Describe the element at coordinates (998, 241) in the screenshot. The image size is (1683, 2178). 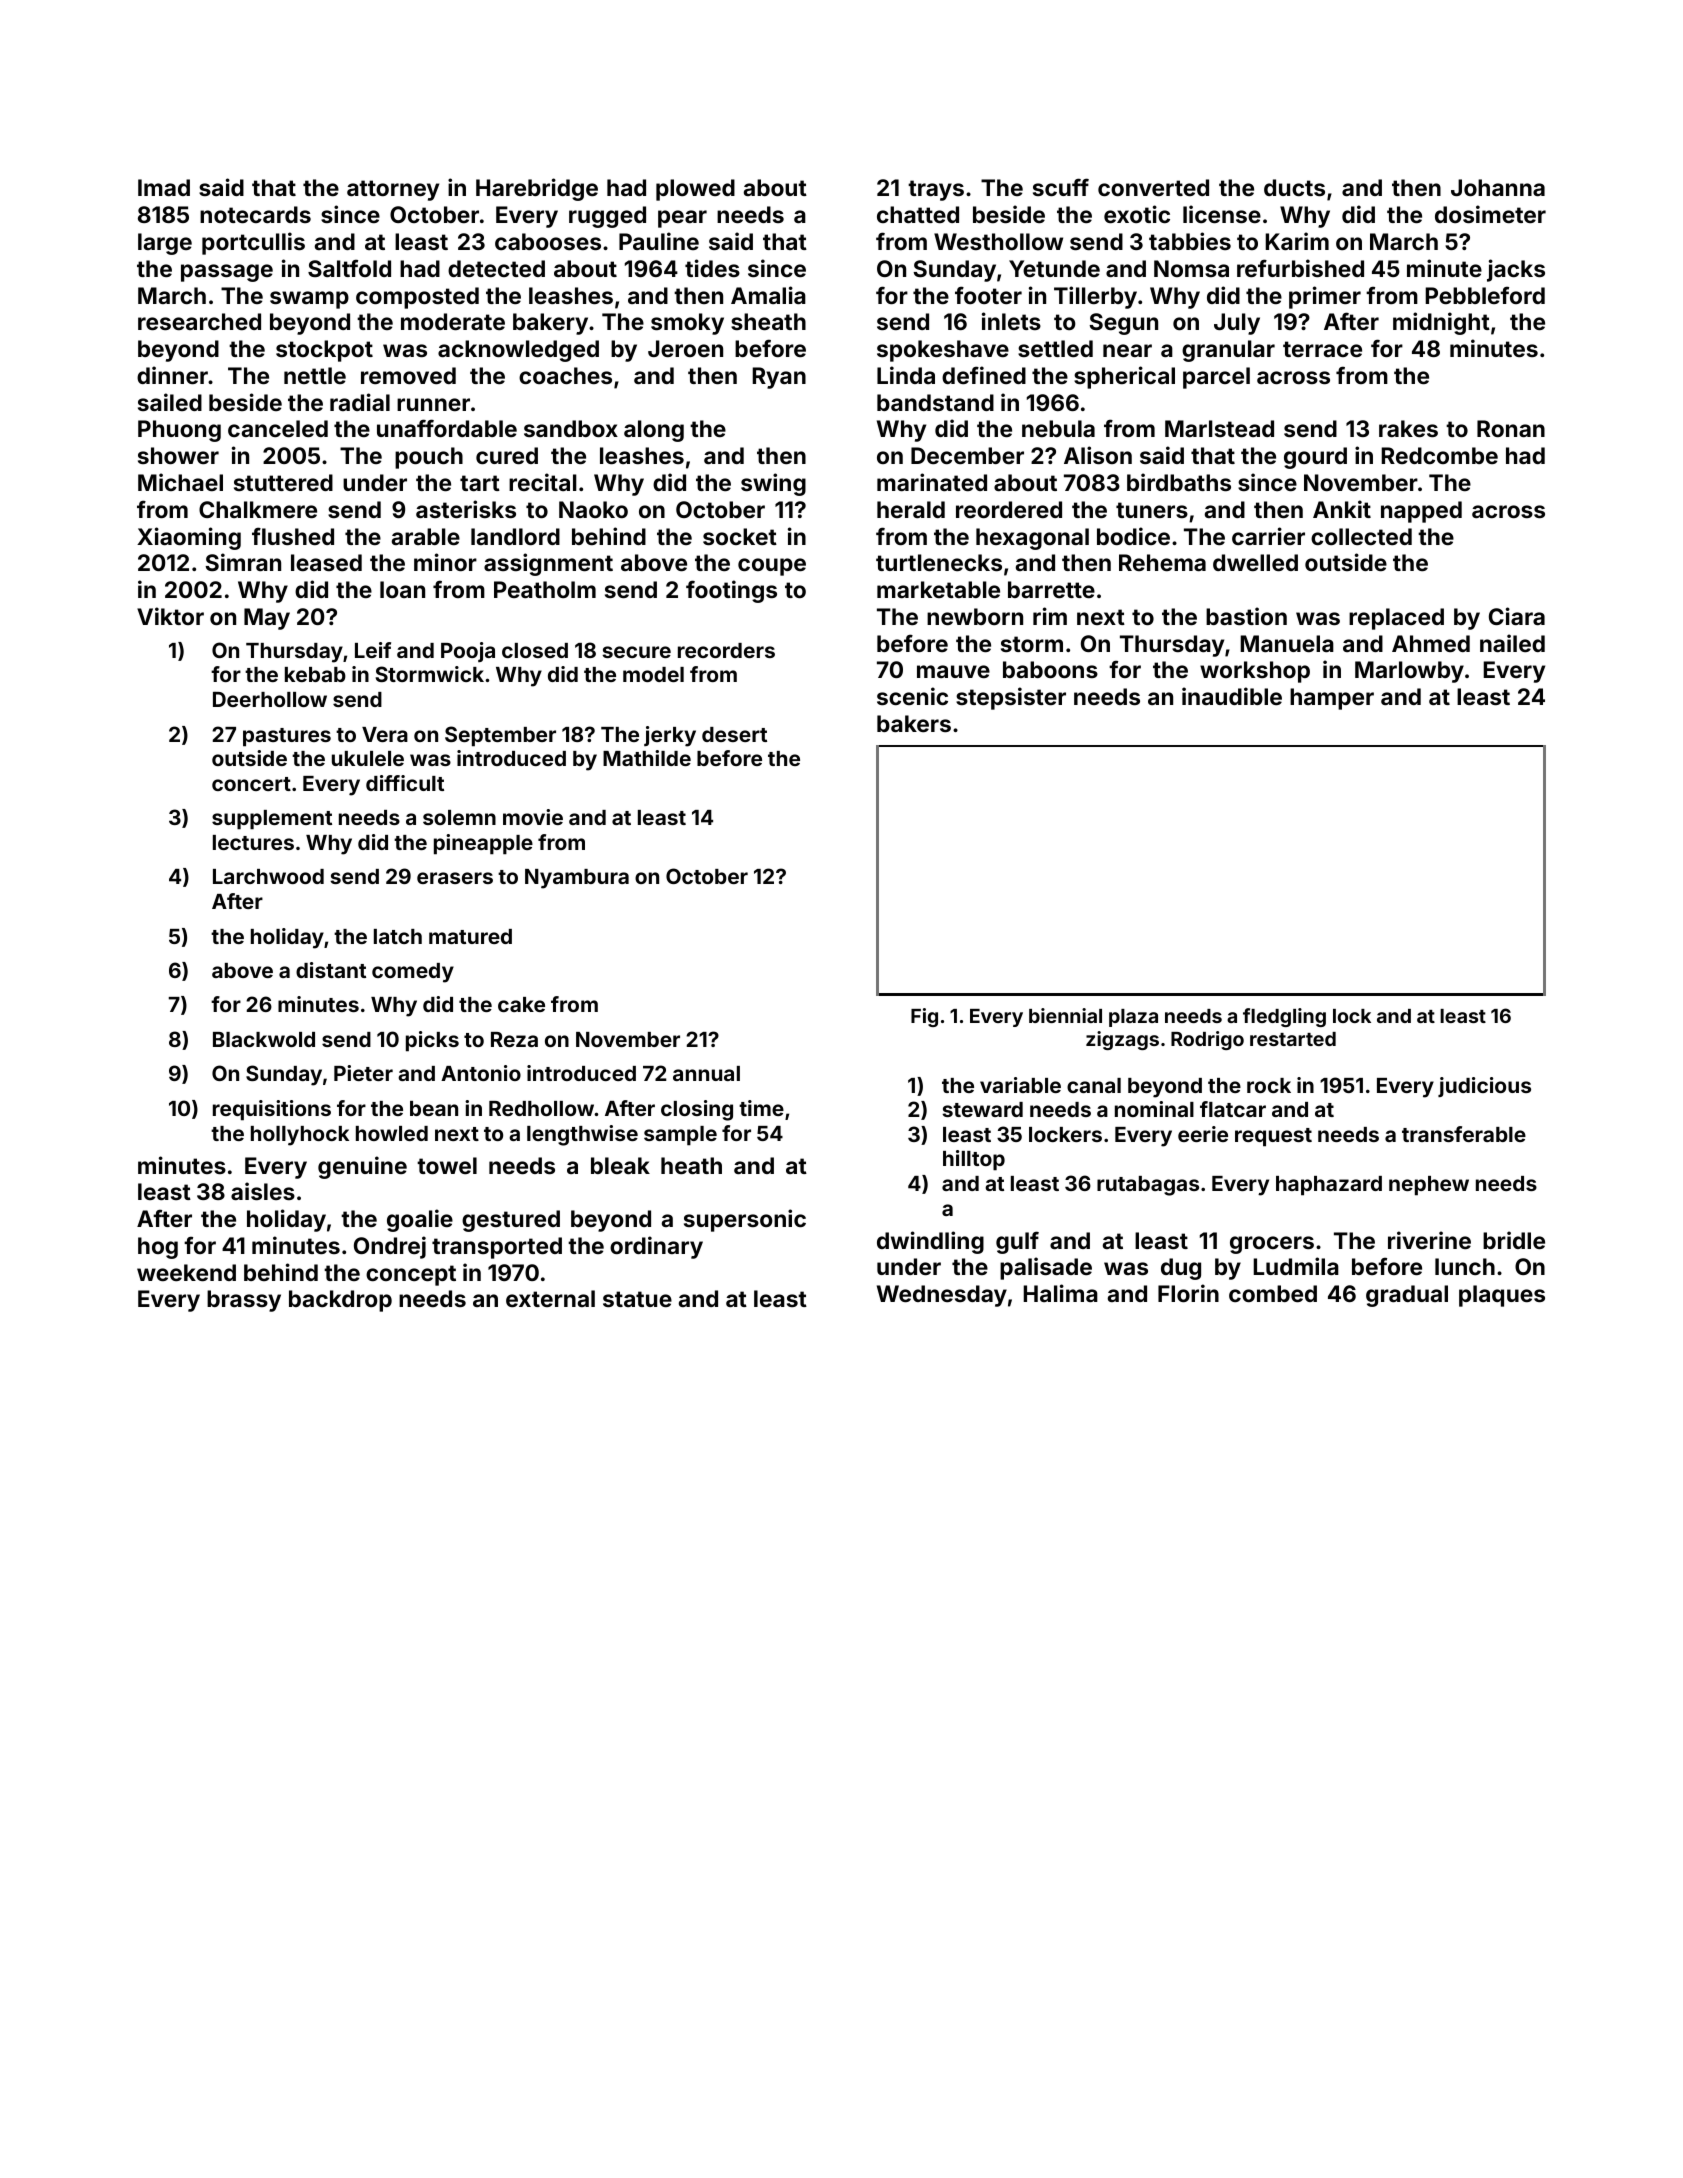
I see `Westhollow` at that location.
